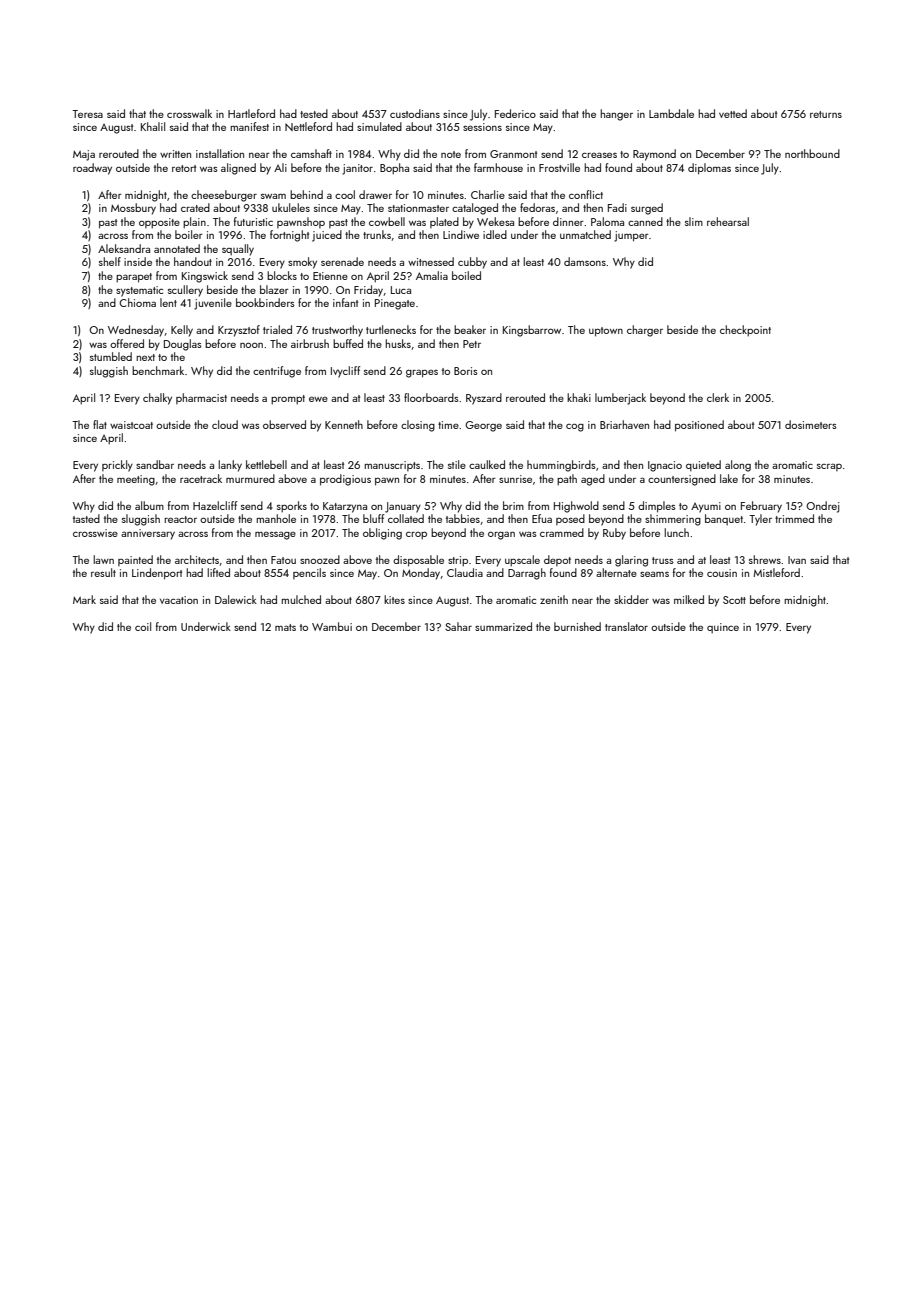 The image size is (924, 1308). What do you see at coordinates (745, 331) in the document?
I see `checkpoint` at bounding box center [745, 331].
